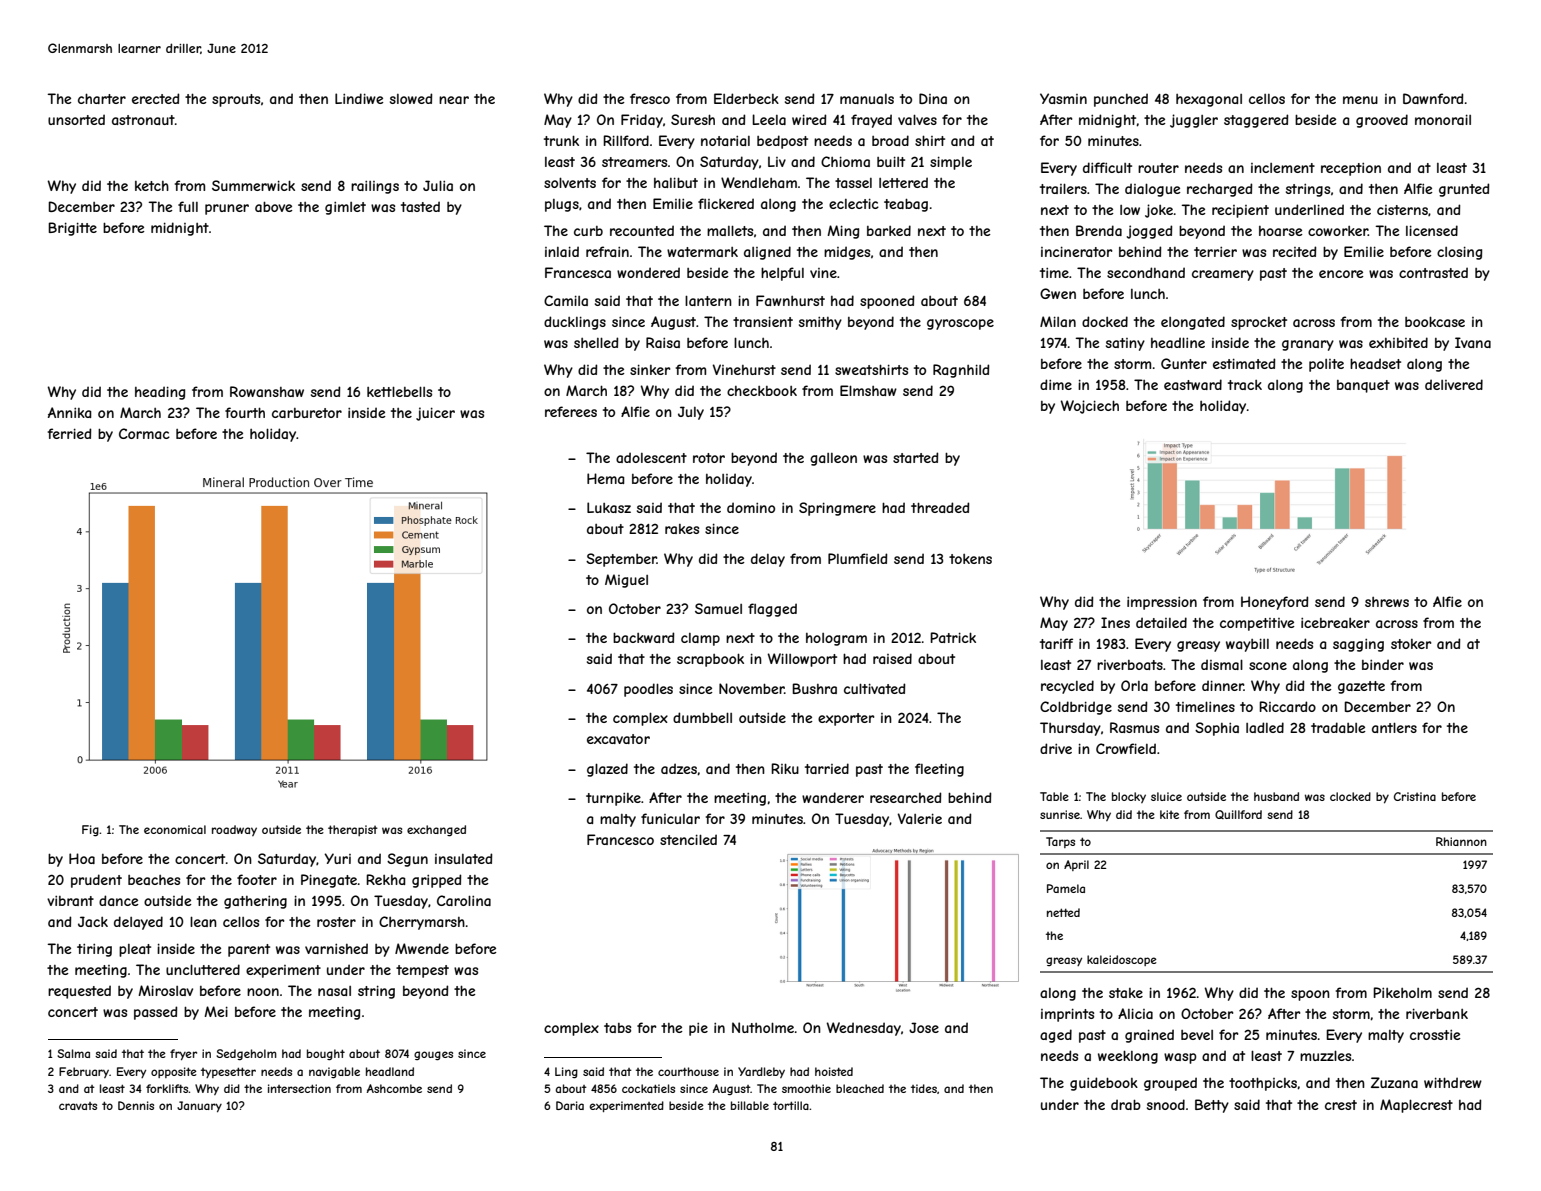 This document has height=1191, width=1541. Describe the element at coordinates (72, 229) in the document. I see `Brigitte` at that location.
